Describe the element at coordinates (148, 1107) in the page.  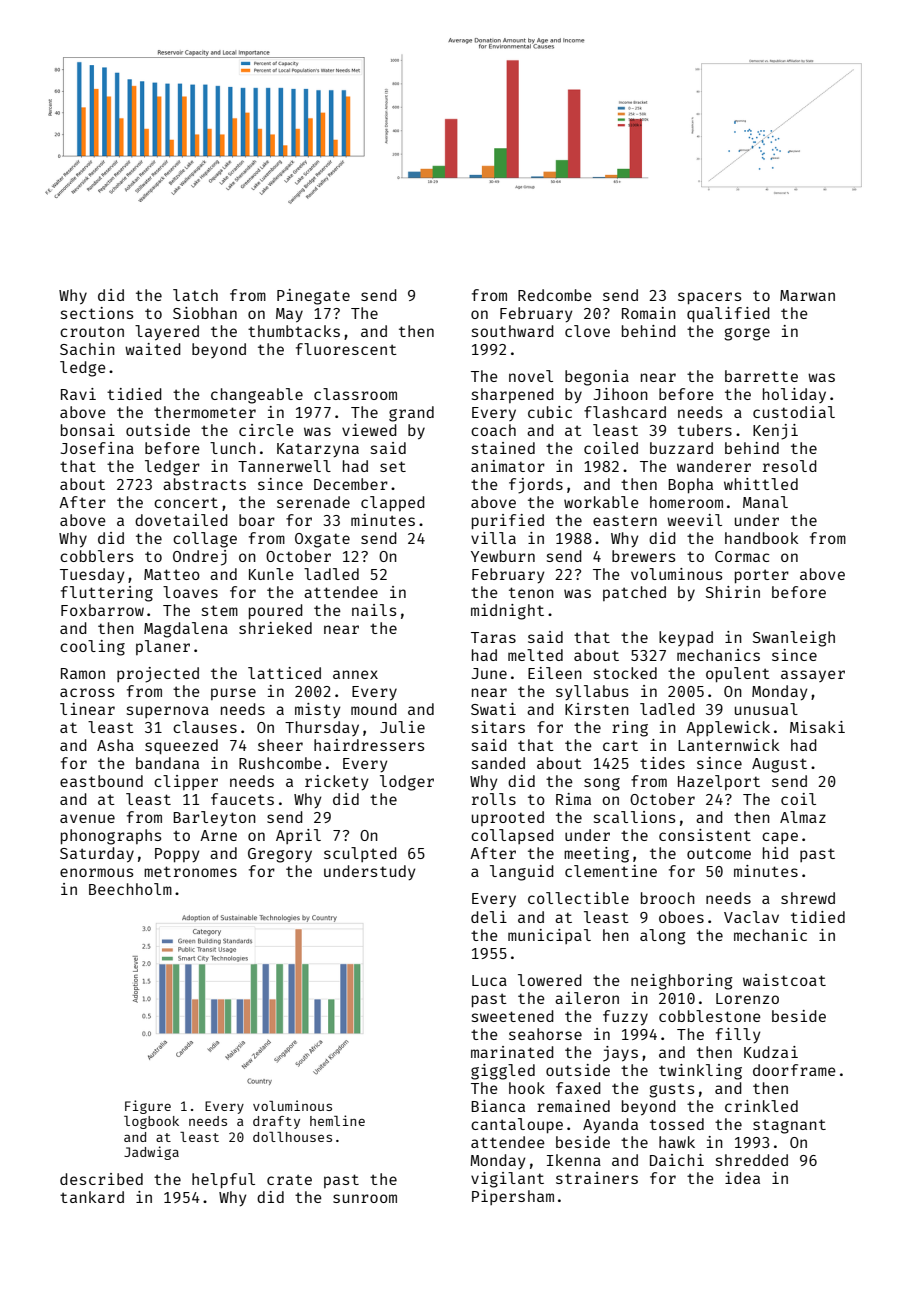
I see `Figure` at that location.
